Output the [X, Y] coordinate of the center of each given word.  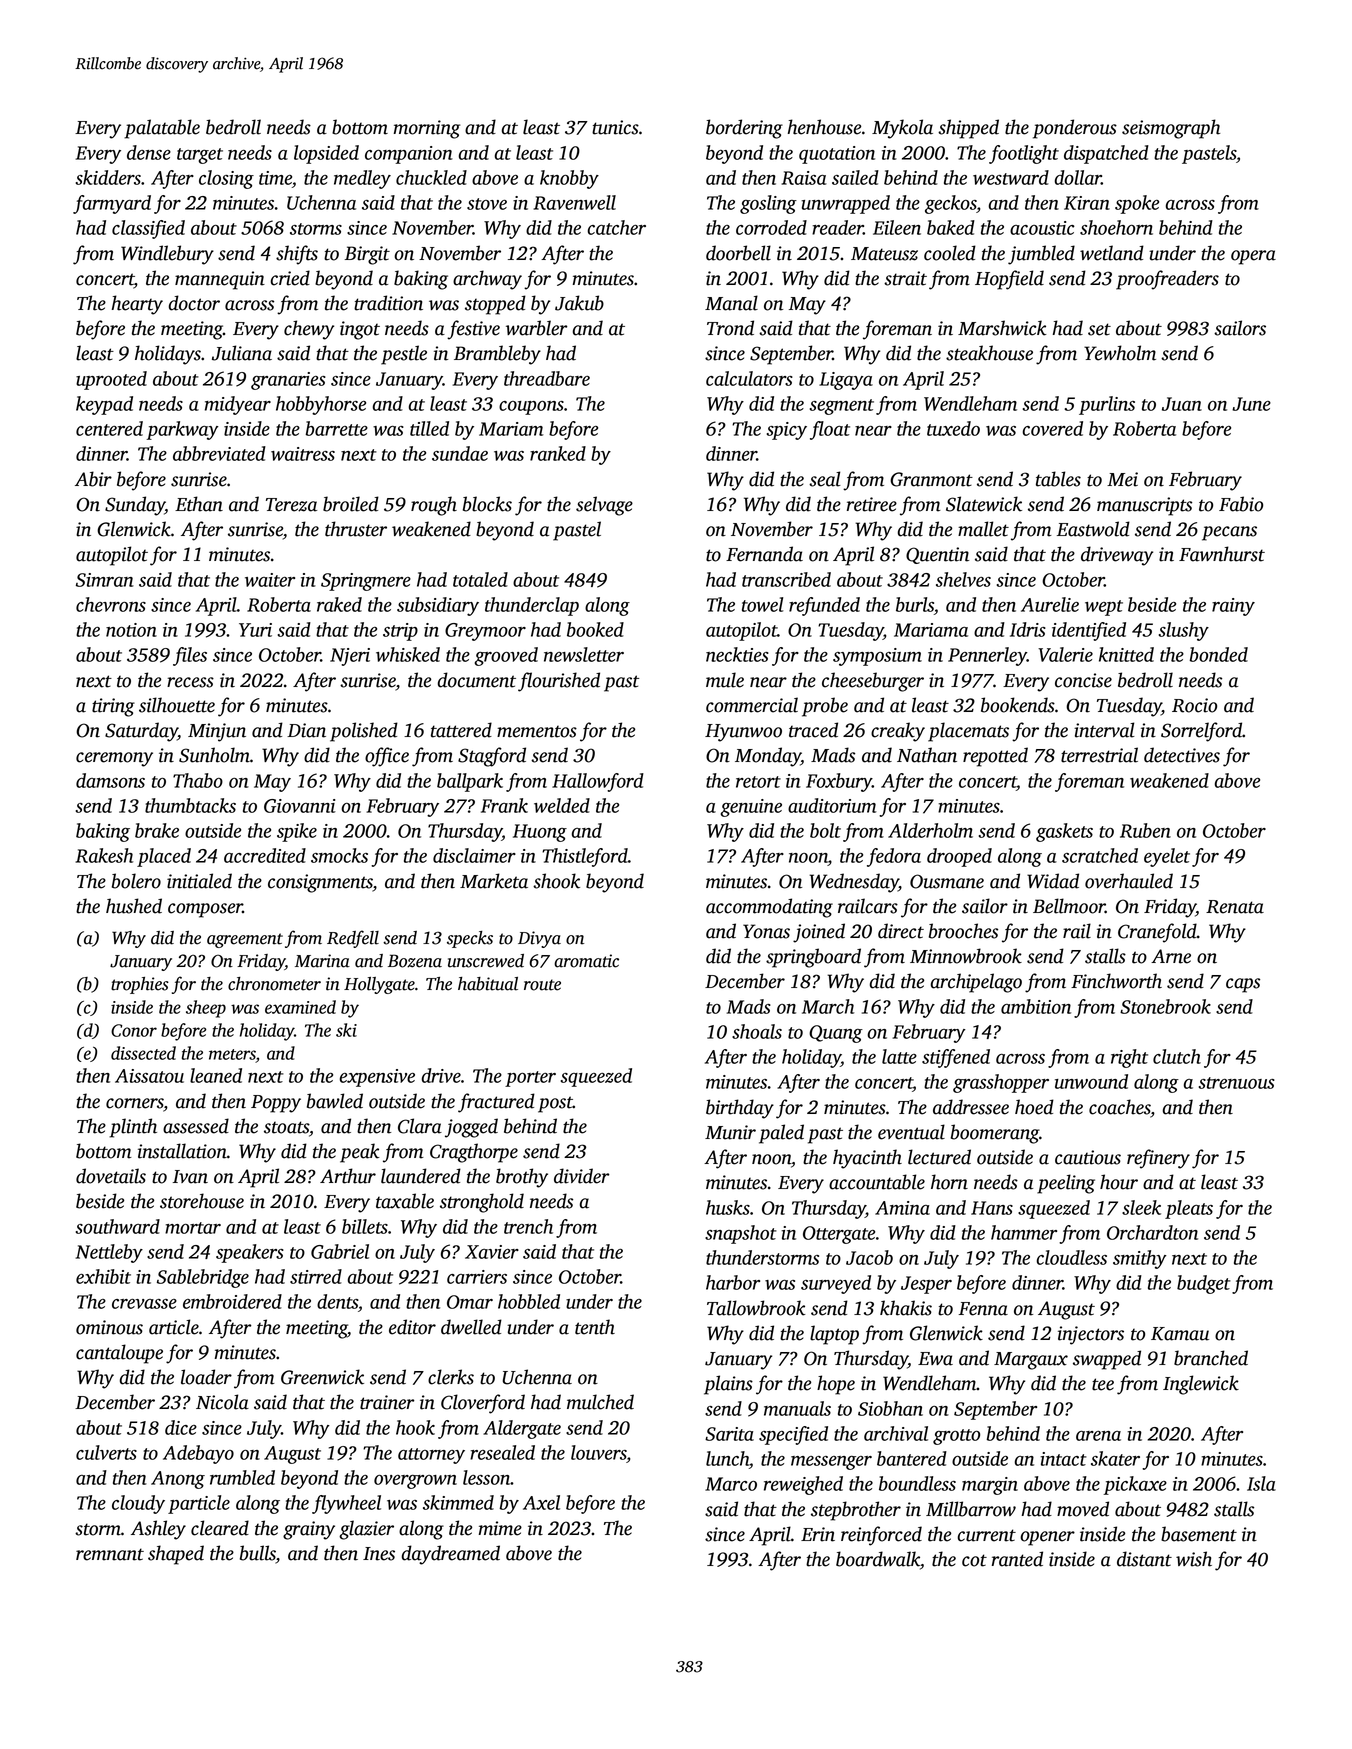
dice [181, 1427]
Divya [539, 939]
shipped [968, 129]
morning [427, 129]
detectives [1182, 755]
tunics [615, 127]
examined [300, 1007]
